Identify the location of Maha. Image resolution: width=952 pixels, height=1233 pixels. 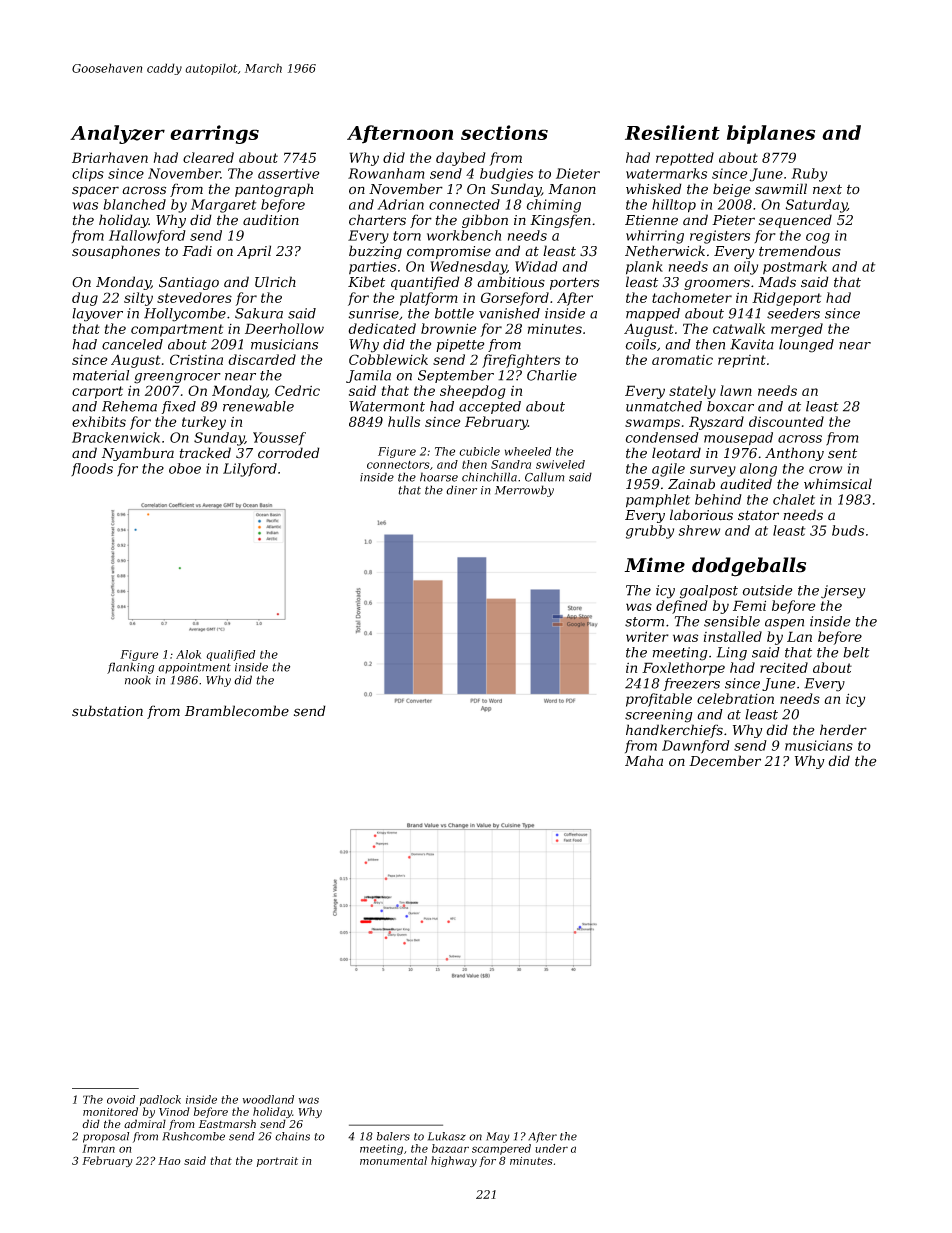
(644, 761).
